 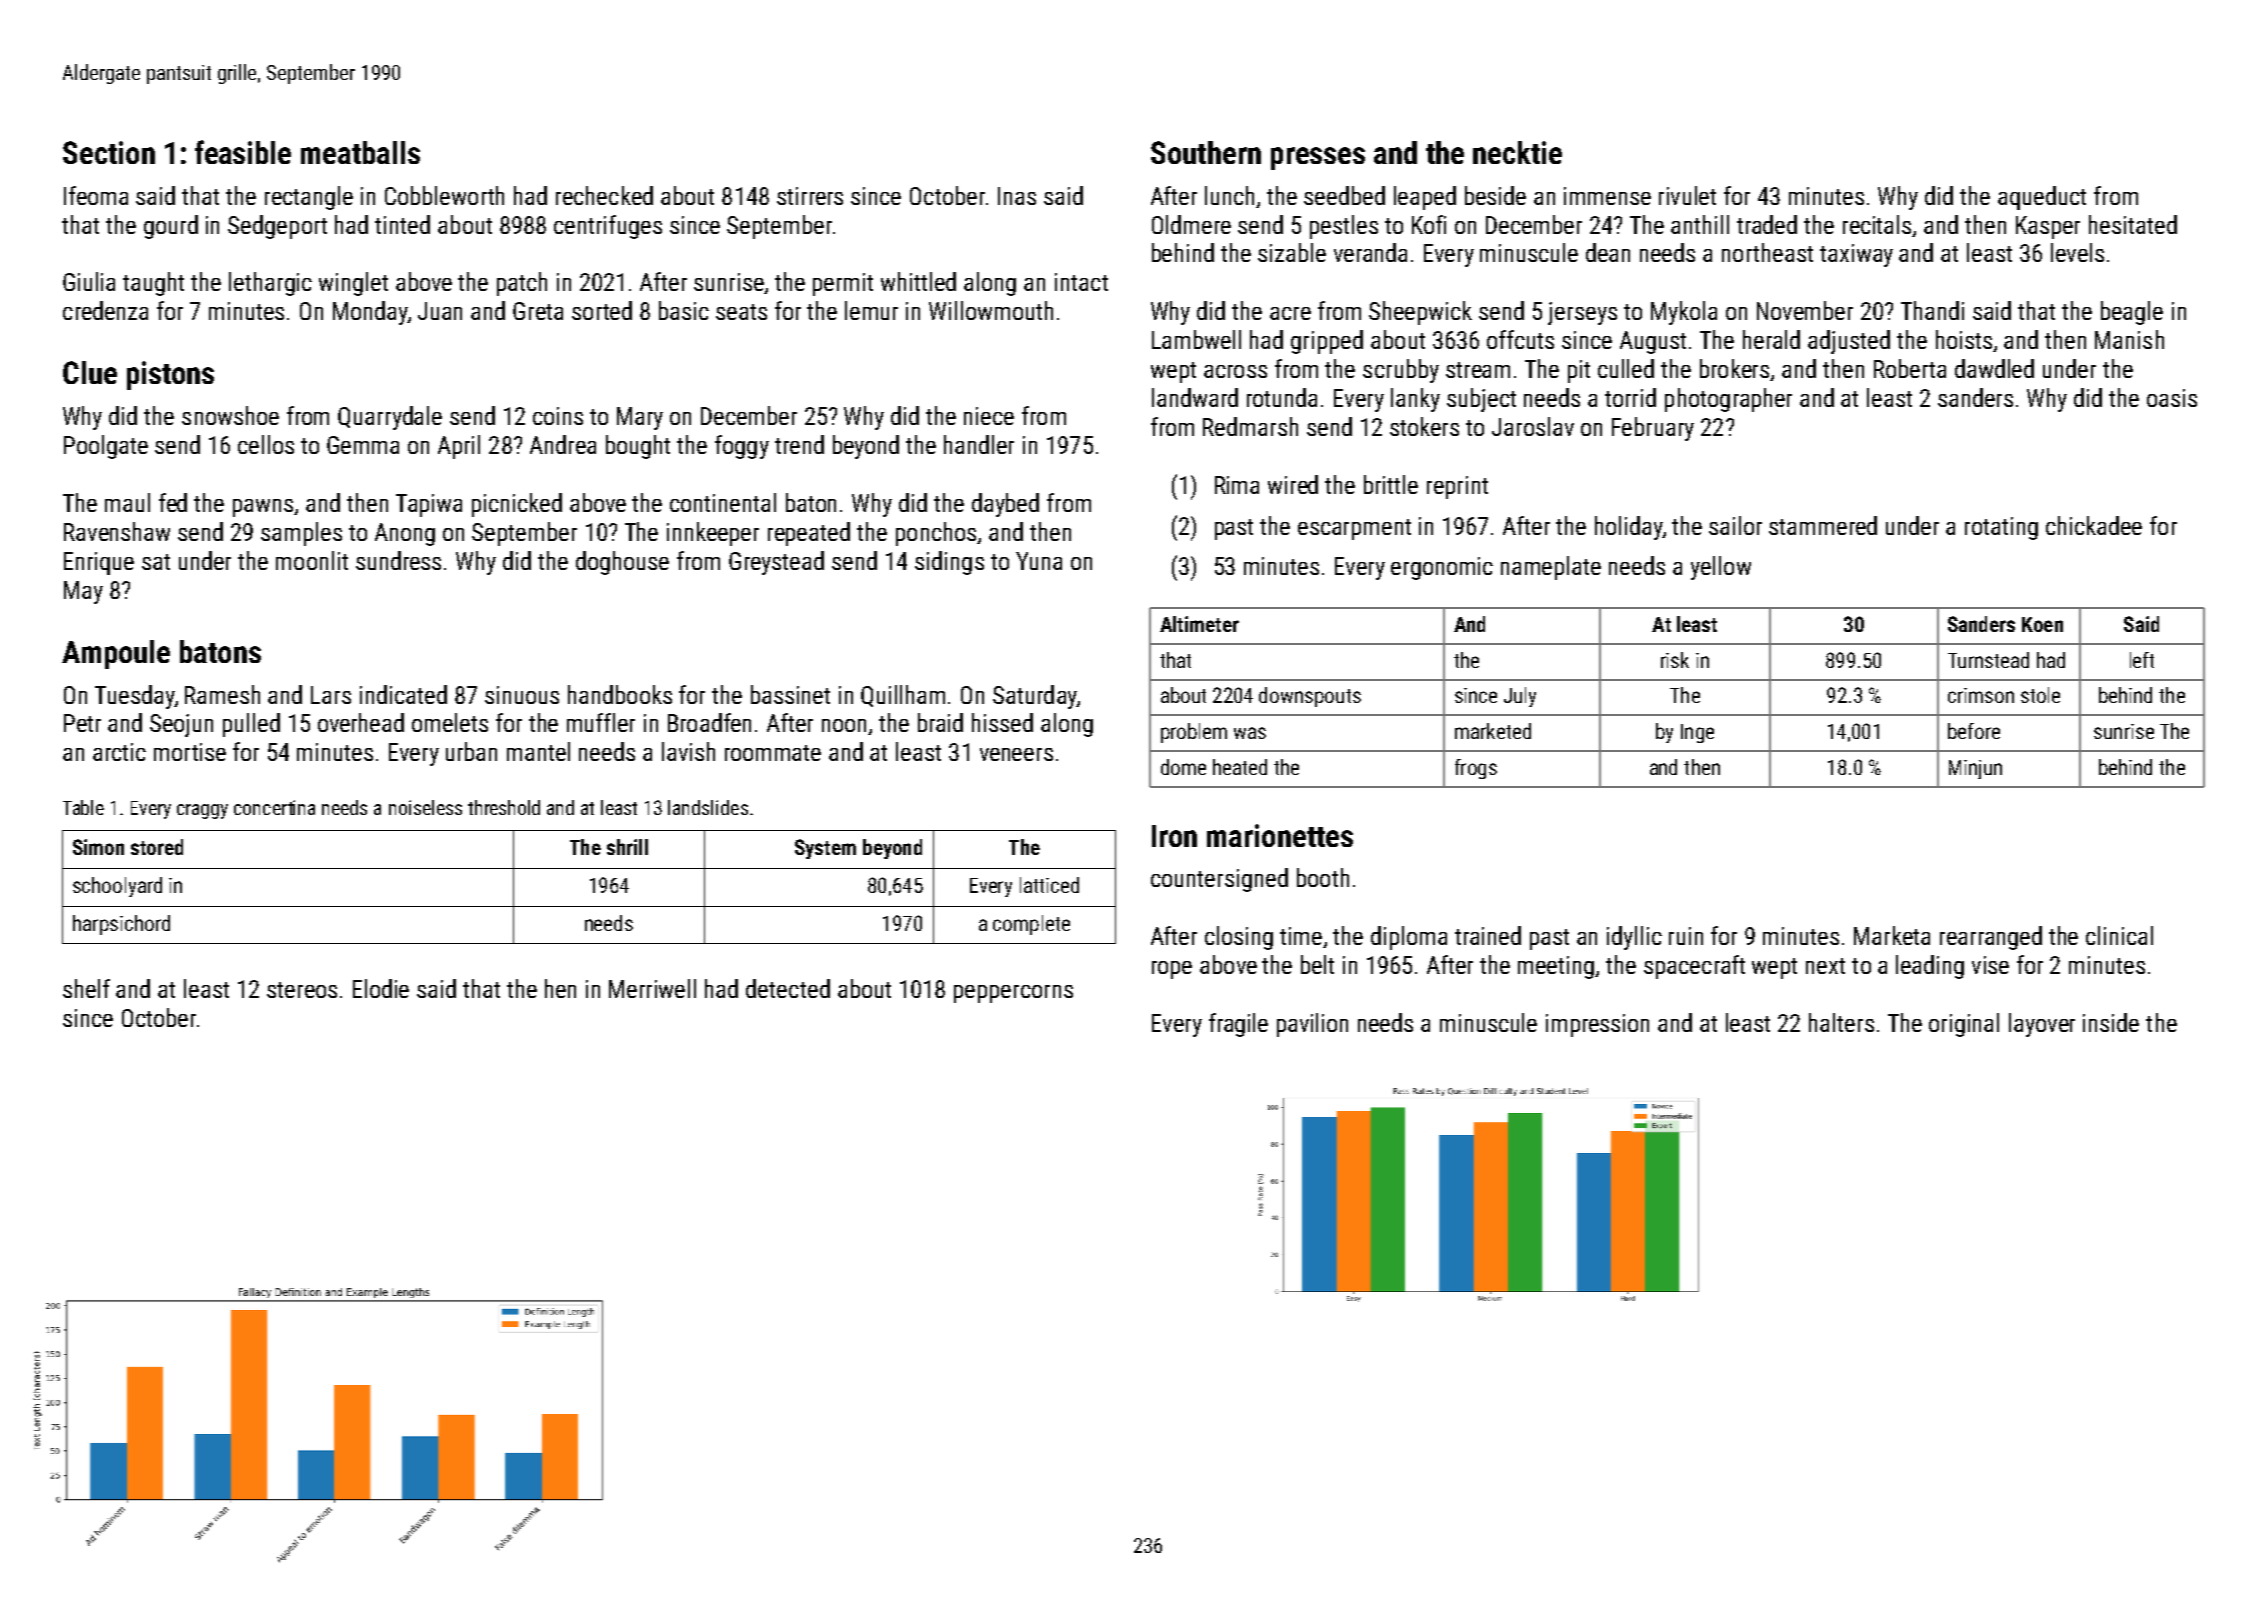 What do you see at coordinates (2172, 398) in the screenshot?
I see `oasis` at bounding box center [2172, 398].
